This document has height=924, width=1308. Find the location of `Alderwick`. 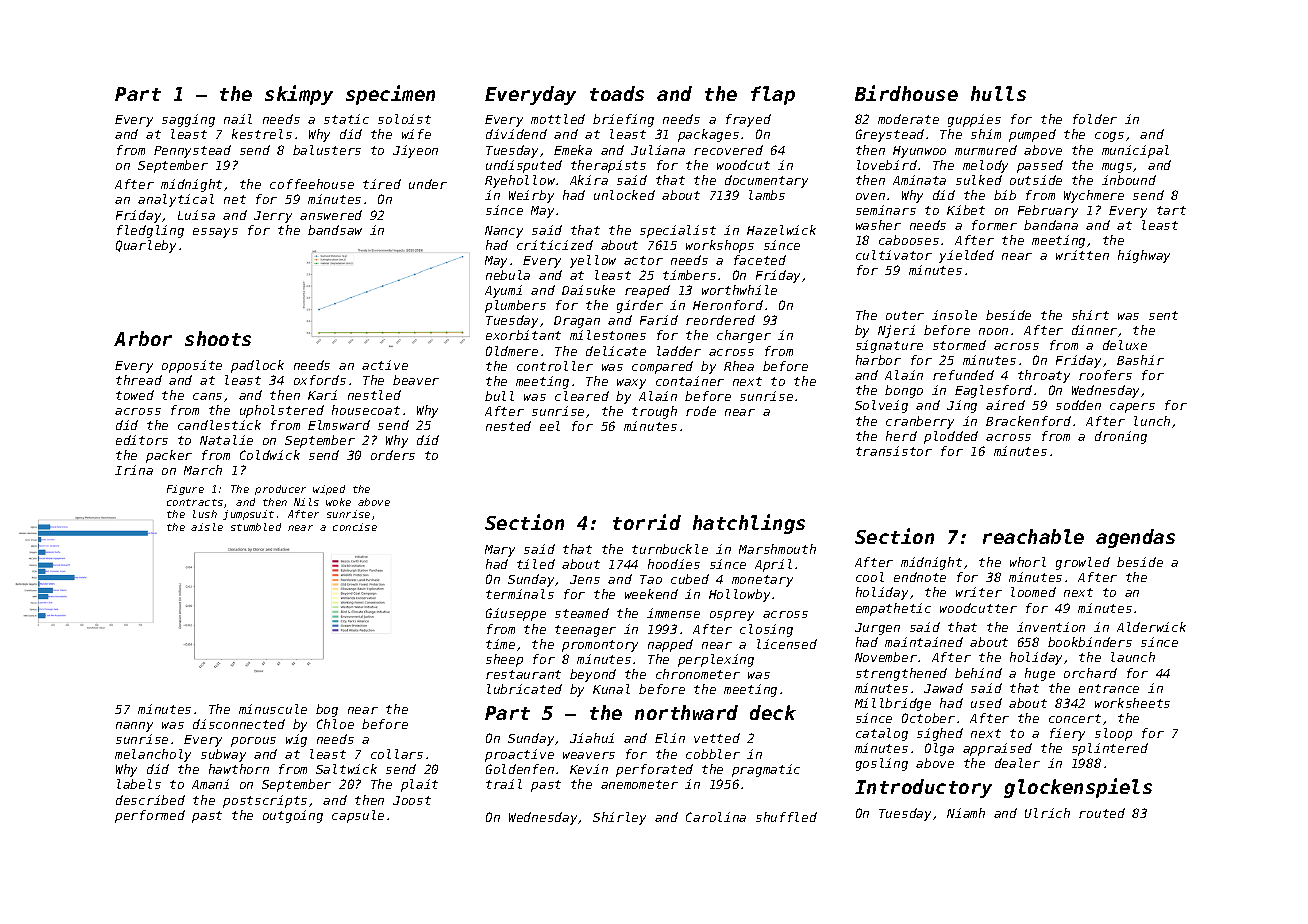

Alderwick is located at coordinates (1151, 627).
